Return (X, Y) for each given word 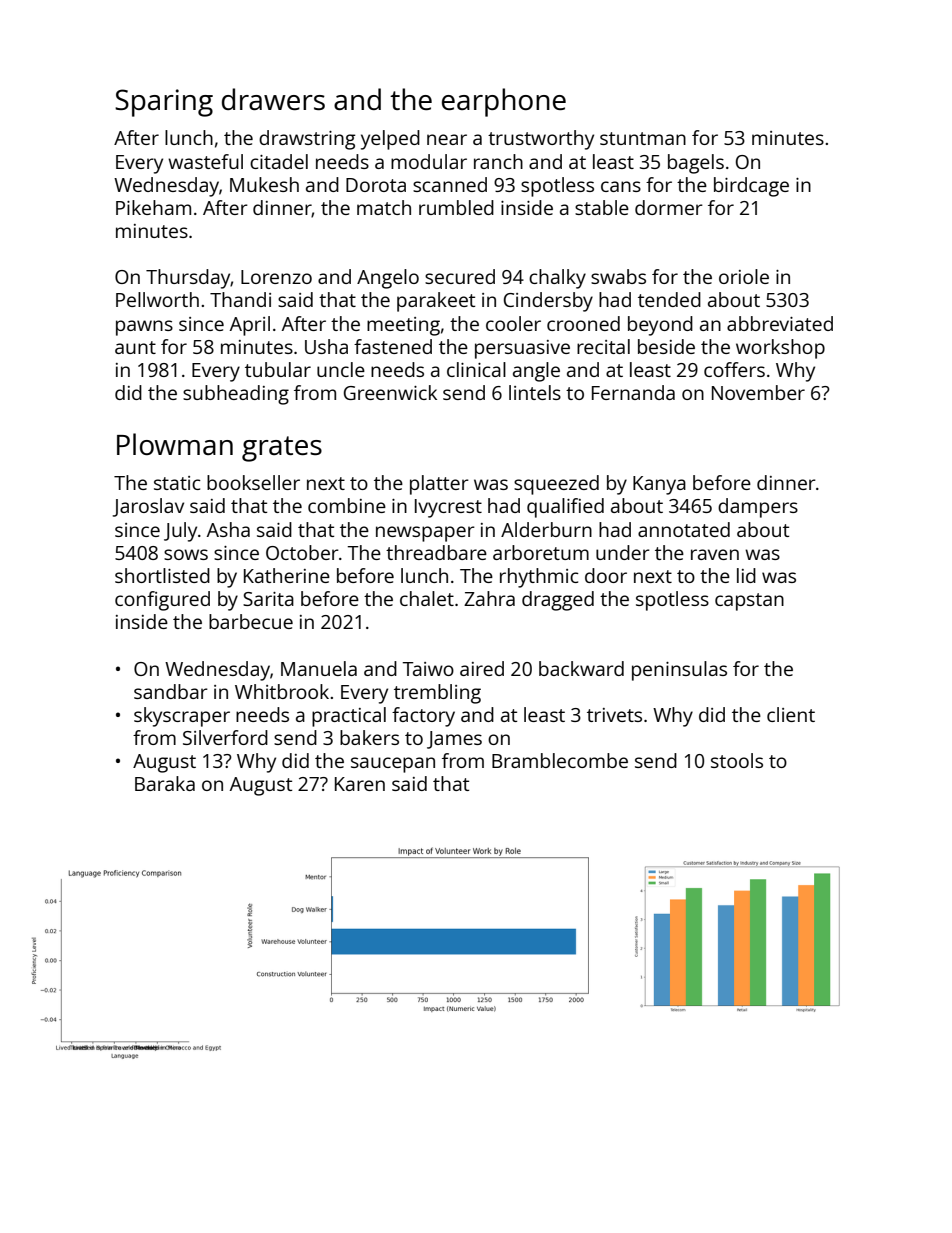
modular (429, 161)
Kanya (659, 485)
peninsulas (679, 671)
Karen (360, 784)
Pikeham (153, 207)
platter (439, 485)
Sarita (268, 599)
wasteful (205, 161)
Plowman (175, 444)
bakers (369, 737)
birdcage (751, 187)
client (791, 714)
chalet (427, 598)
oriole (744, 276)
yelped (390, 140)
